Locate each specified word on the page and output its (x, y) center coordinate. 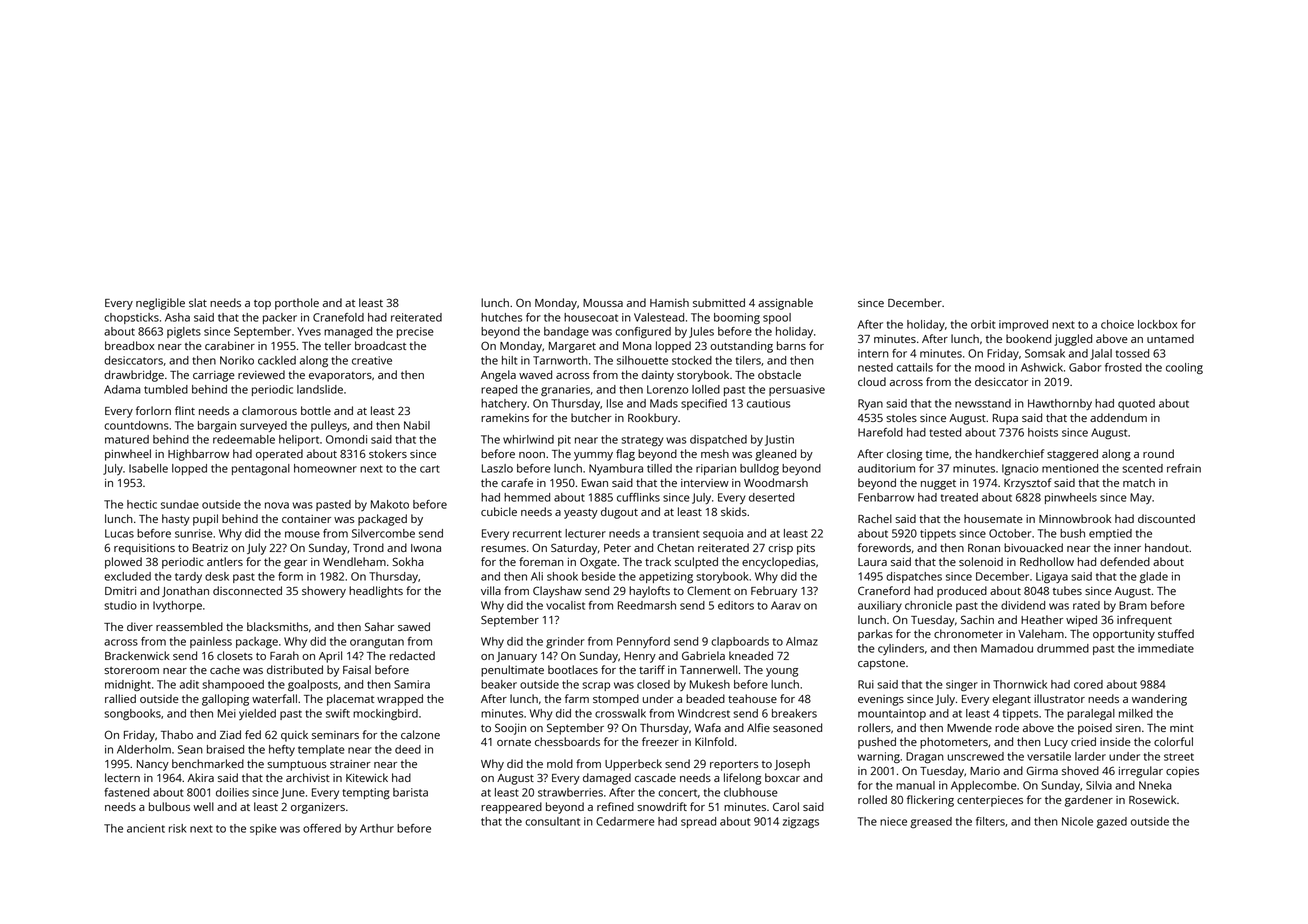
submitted (719, 302)
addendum (1118, 417)
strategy (642, 441)
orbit (983, 324)
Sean (190, 749)
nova (277, 505)
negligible (160, 304)
